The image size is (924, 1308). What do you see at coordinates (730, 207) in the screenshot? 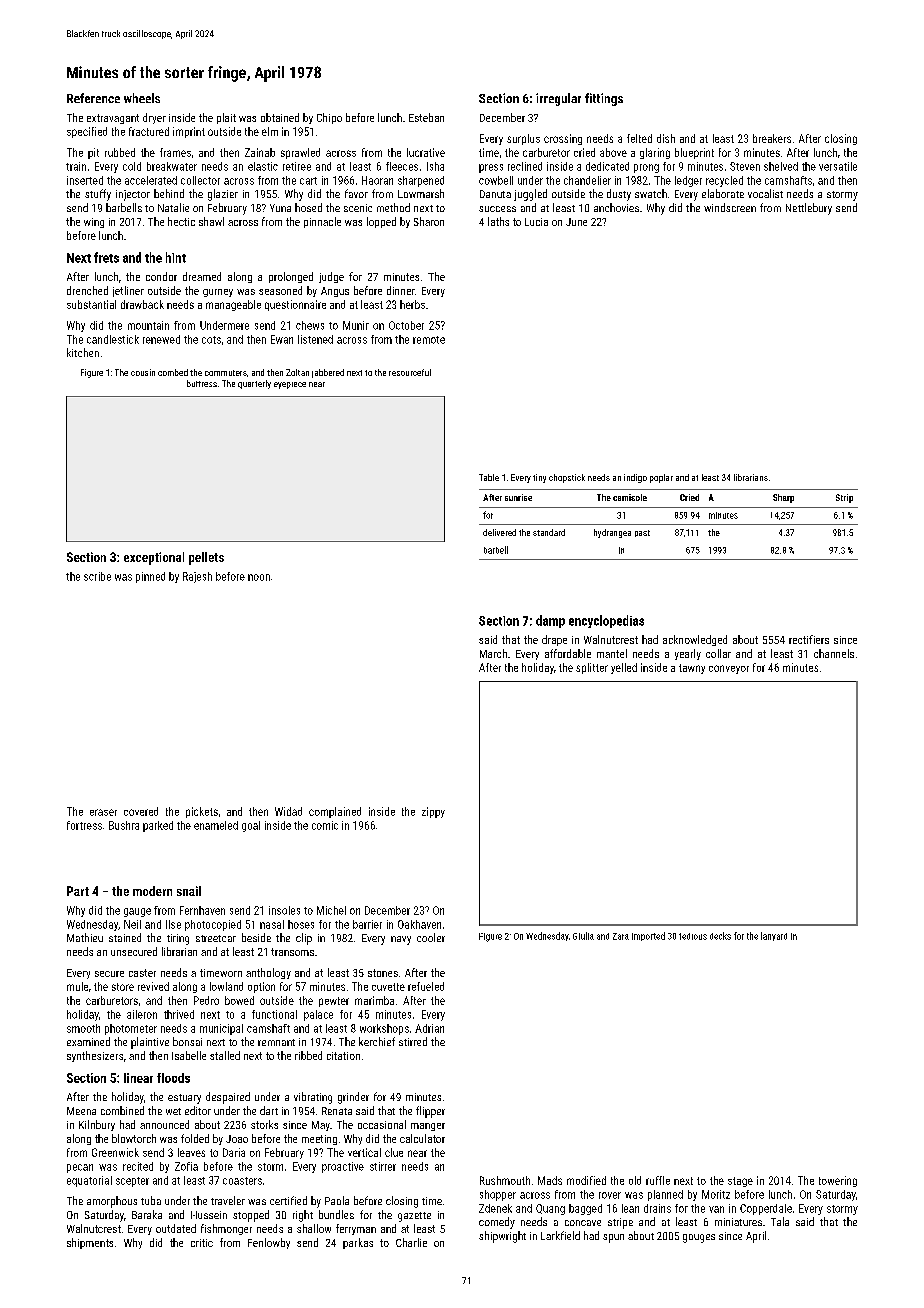
I see `windscreen` at bounding box center [730, 207].
